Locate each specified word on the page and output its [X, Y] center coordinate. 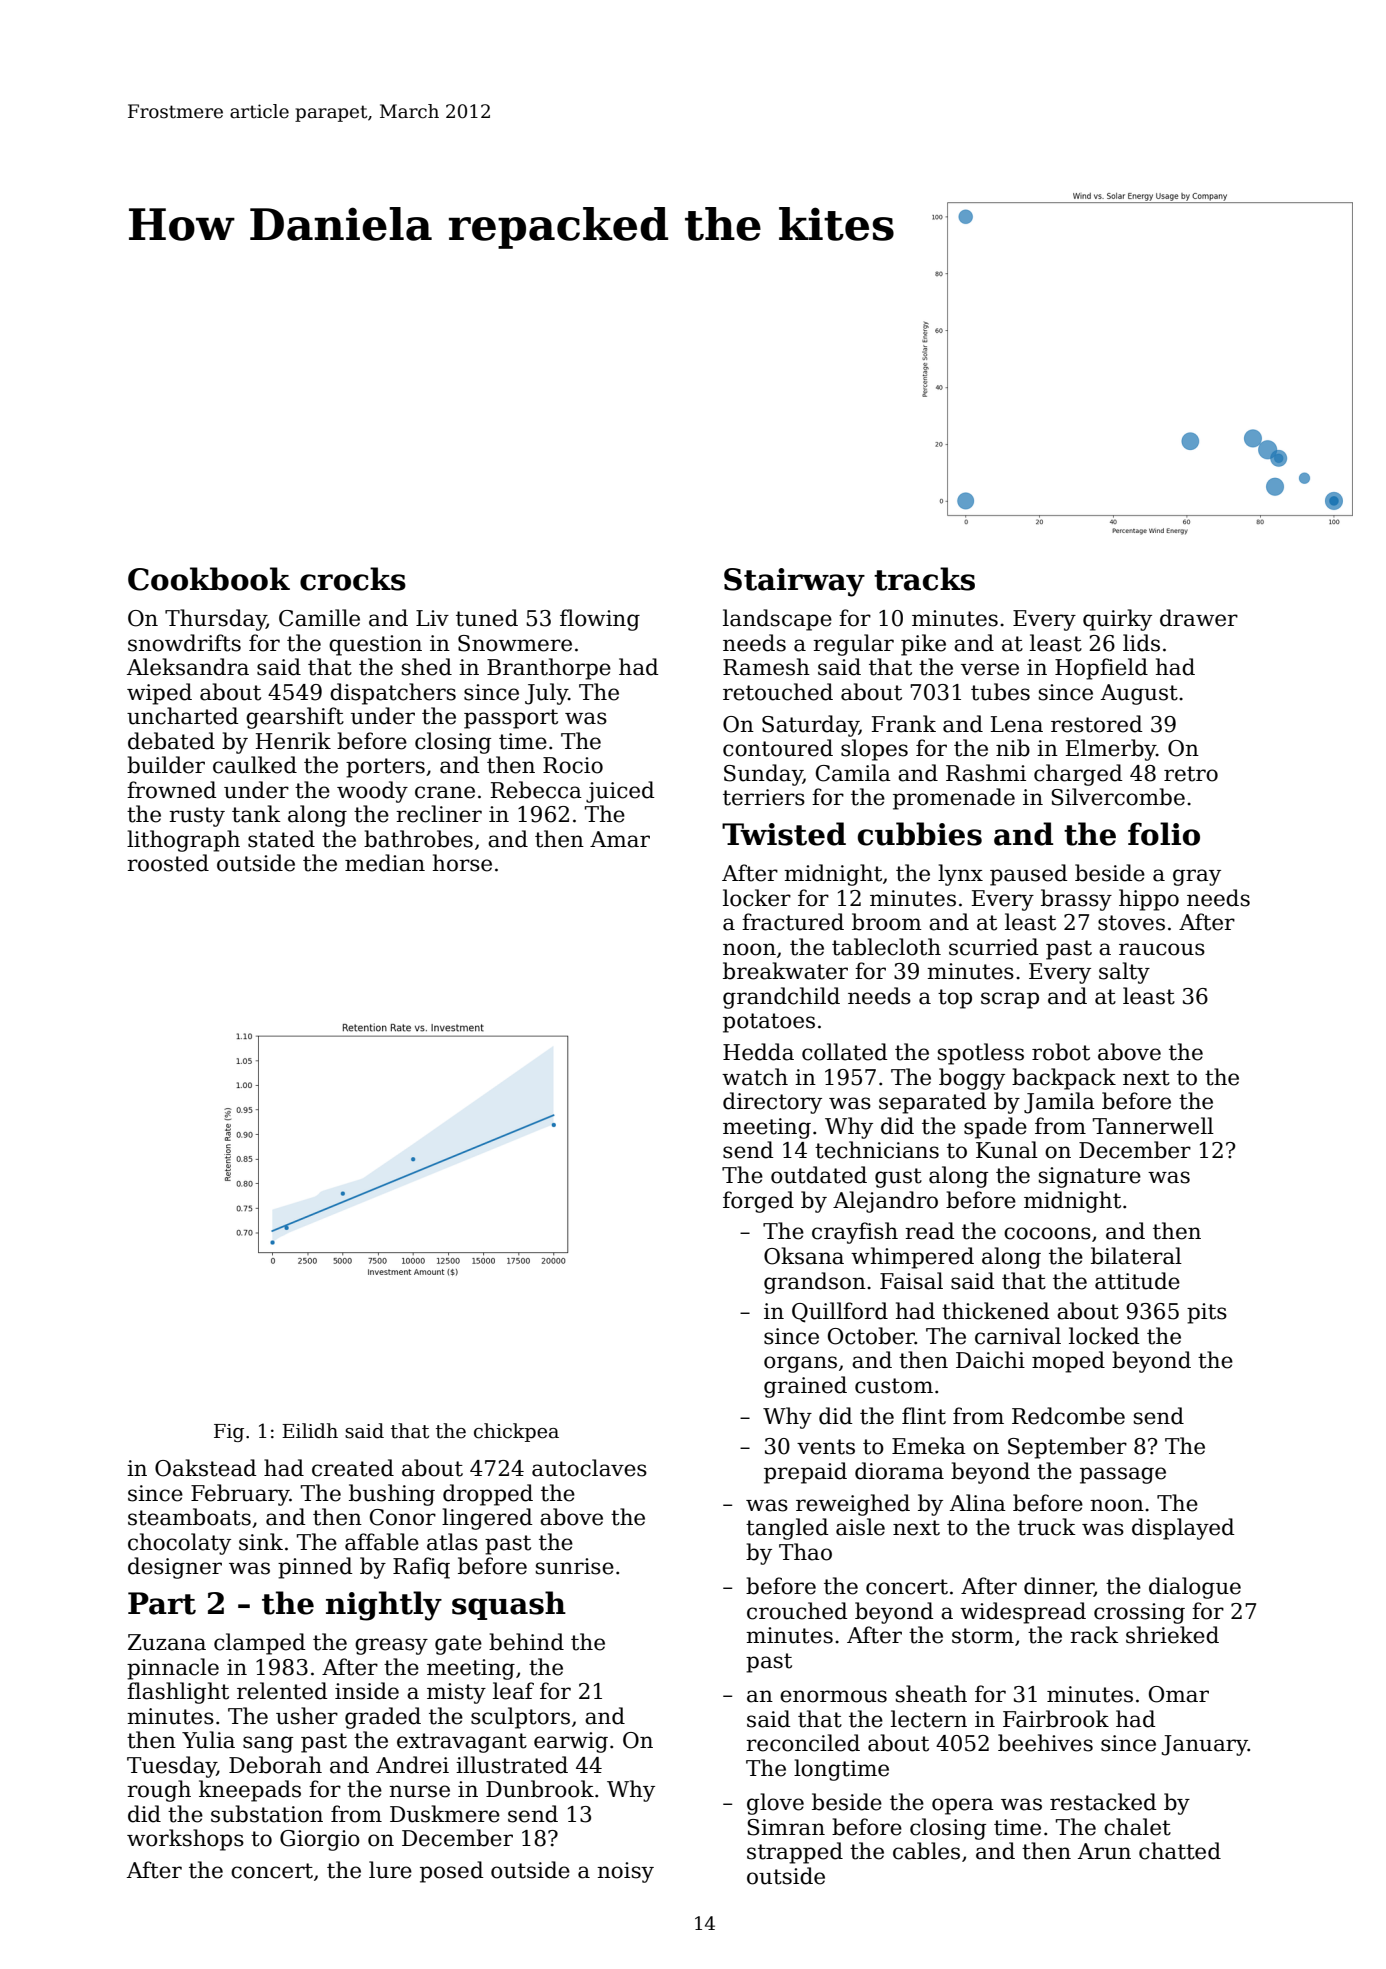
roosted [168, 863]
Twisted [784, 834]
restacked [1103, 1802]
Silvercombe [1118, 797]
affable [382, 1542]
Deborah [275, 1765]
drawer [1199, 618]
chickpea [516, 1432]
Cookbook [209, 579]
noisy [625, 1872]
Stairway [794, 582]
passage [1123, 1475]
